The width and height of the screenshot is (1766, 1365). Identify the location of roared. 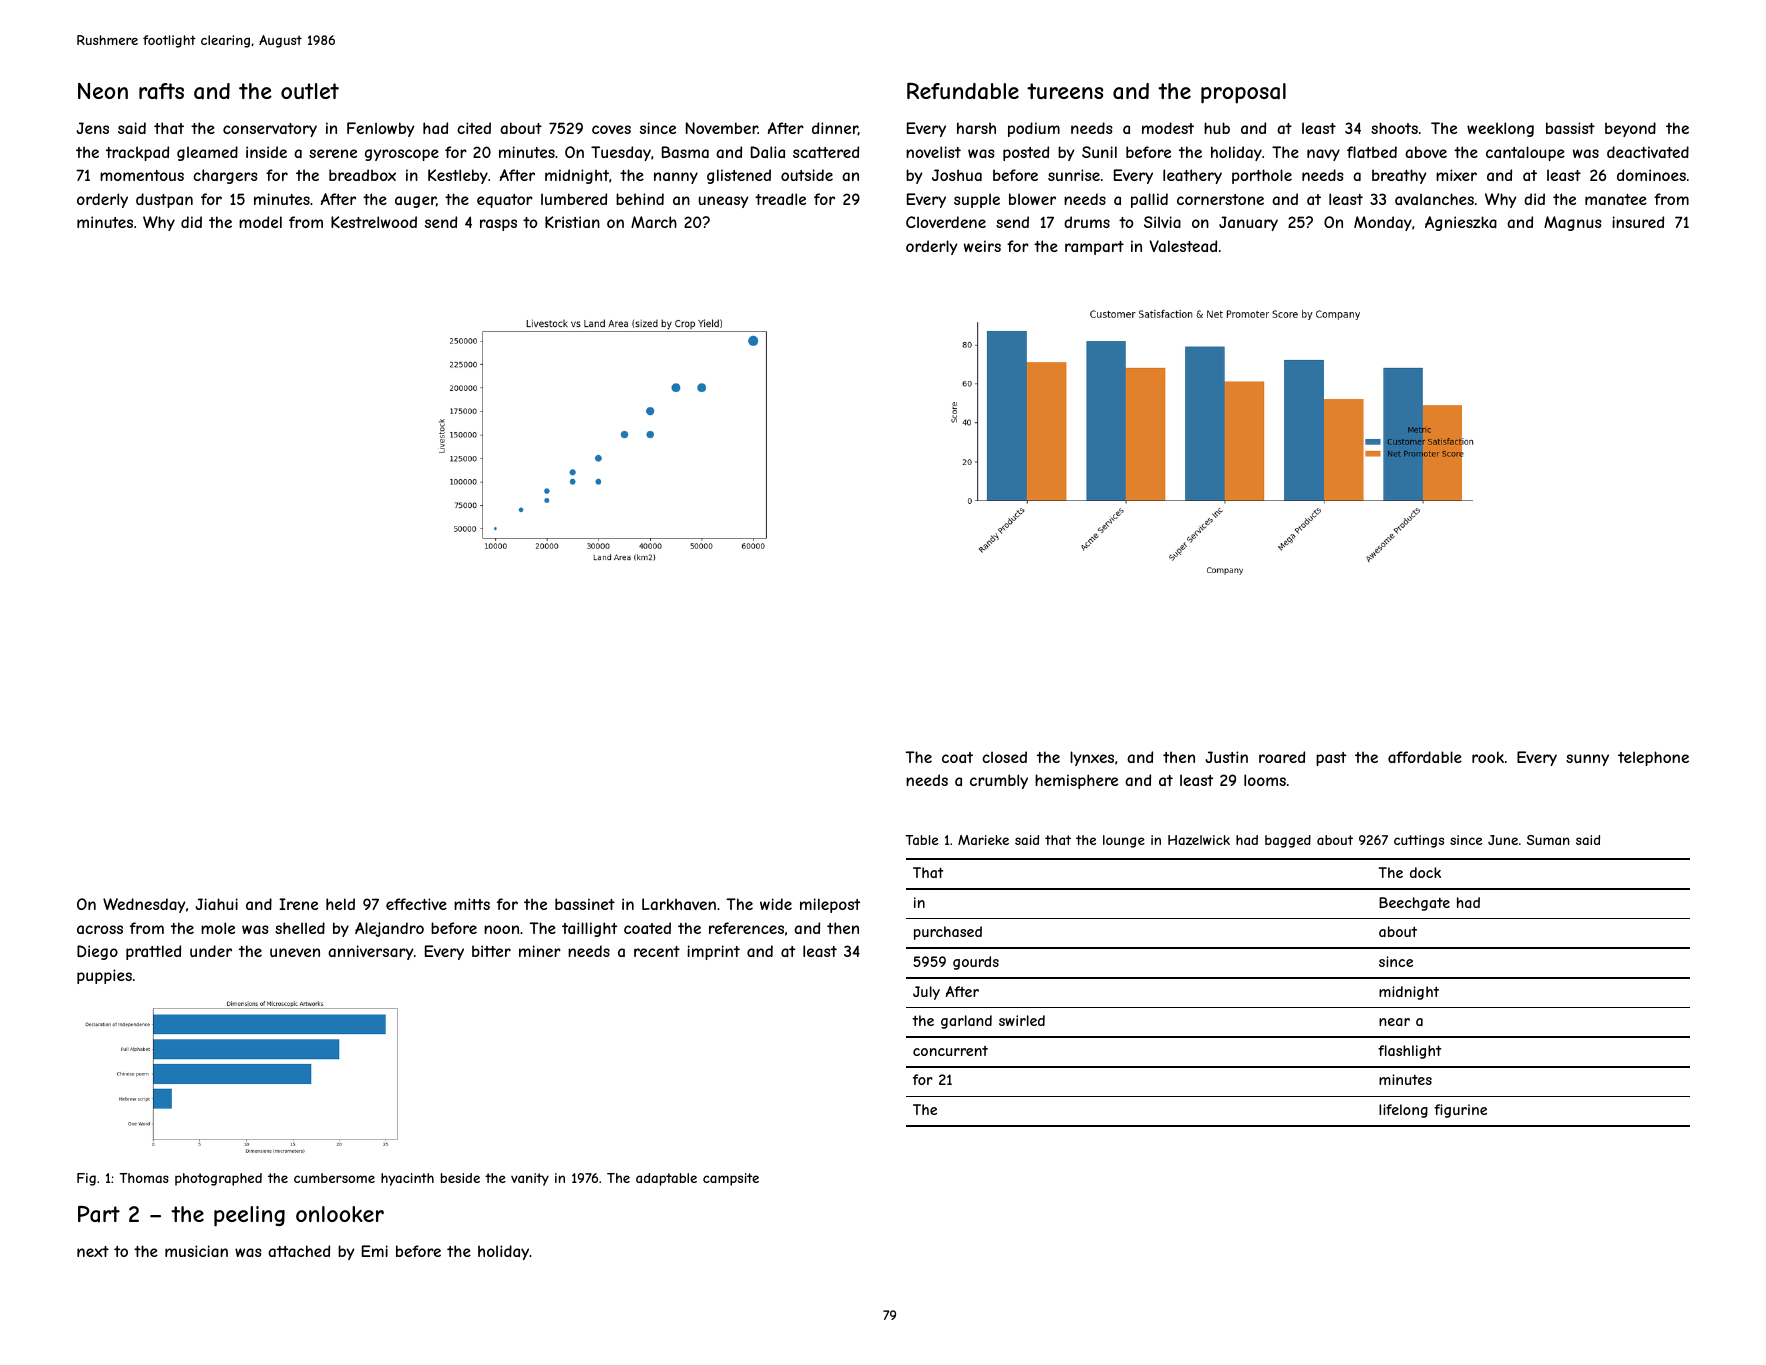
(1282, 757).
